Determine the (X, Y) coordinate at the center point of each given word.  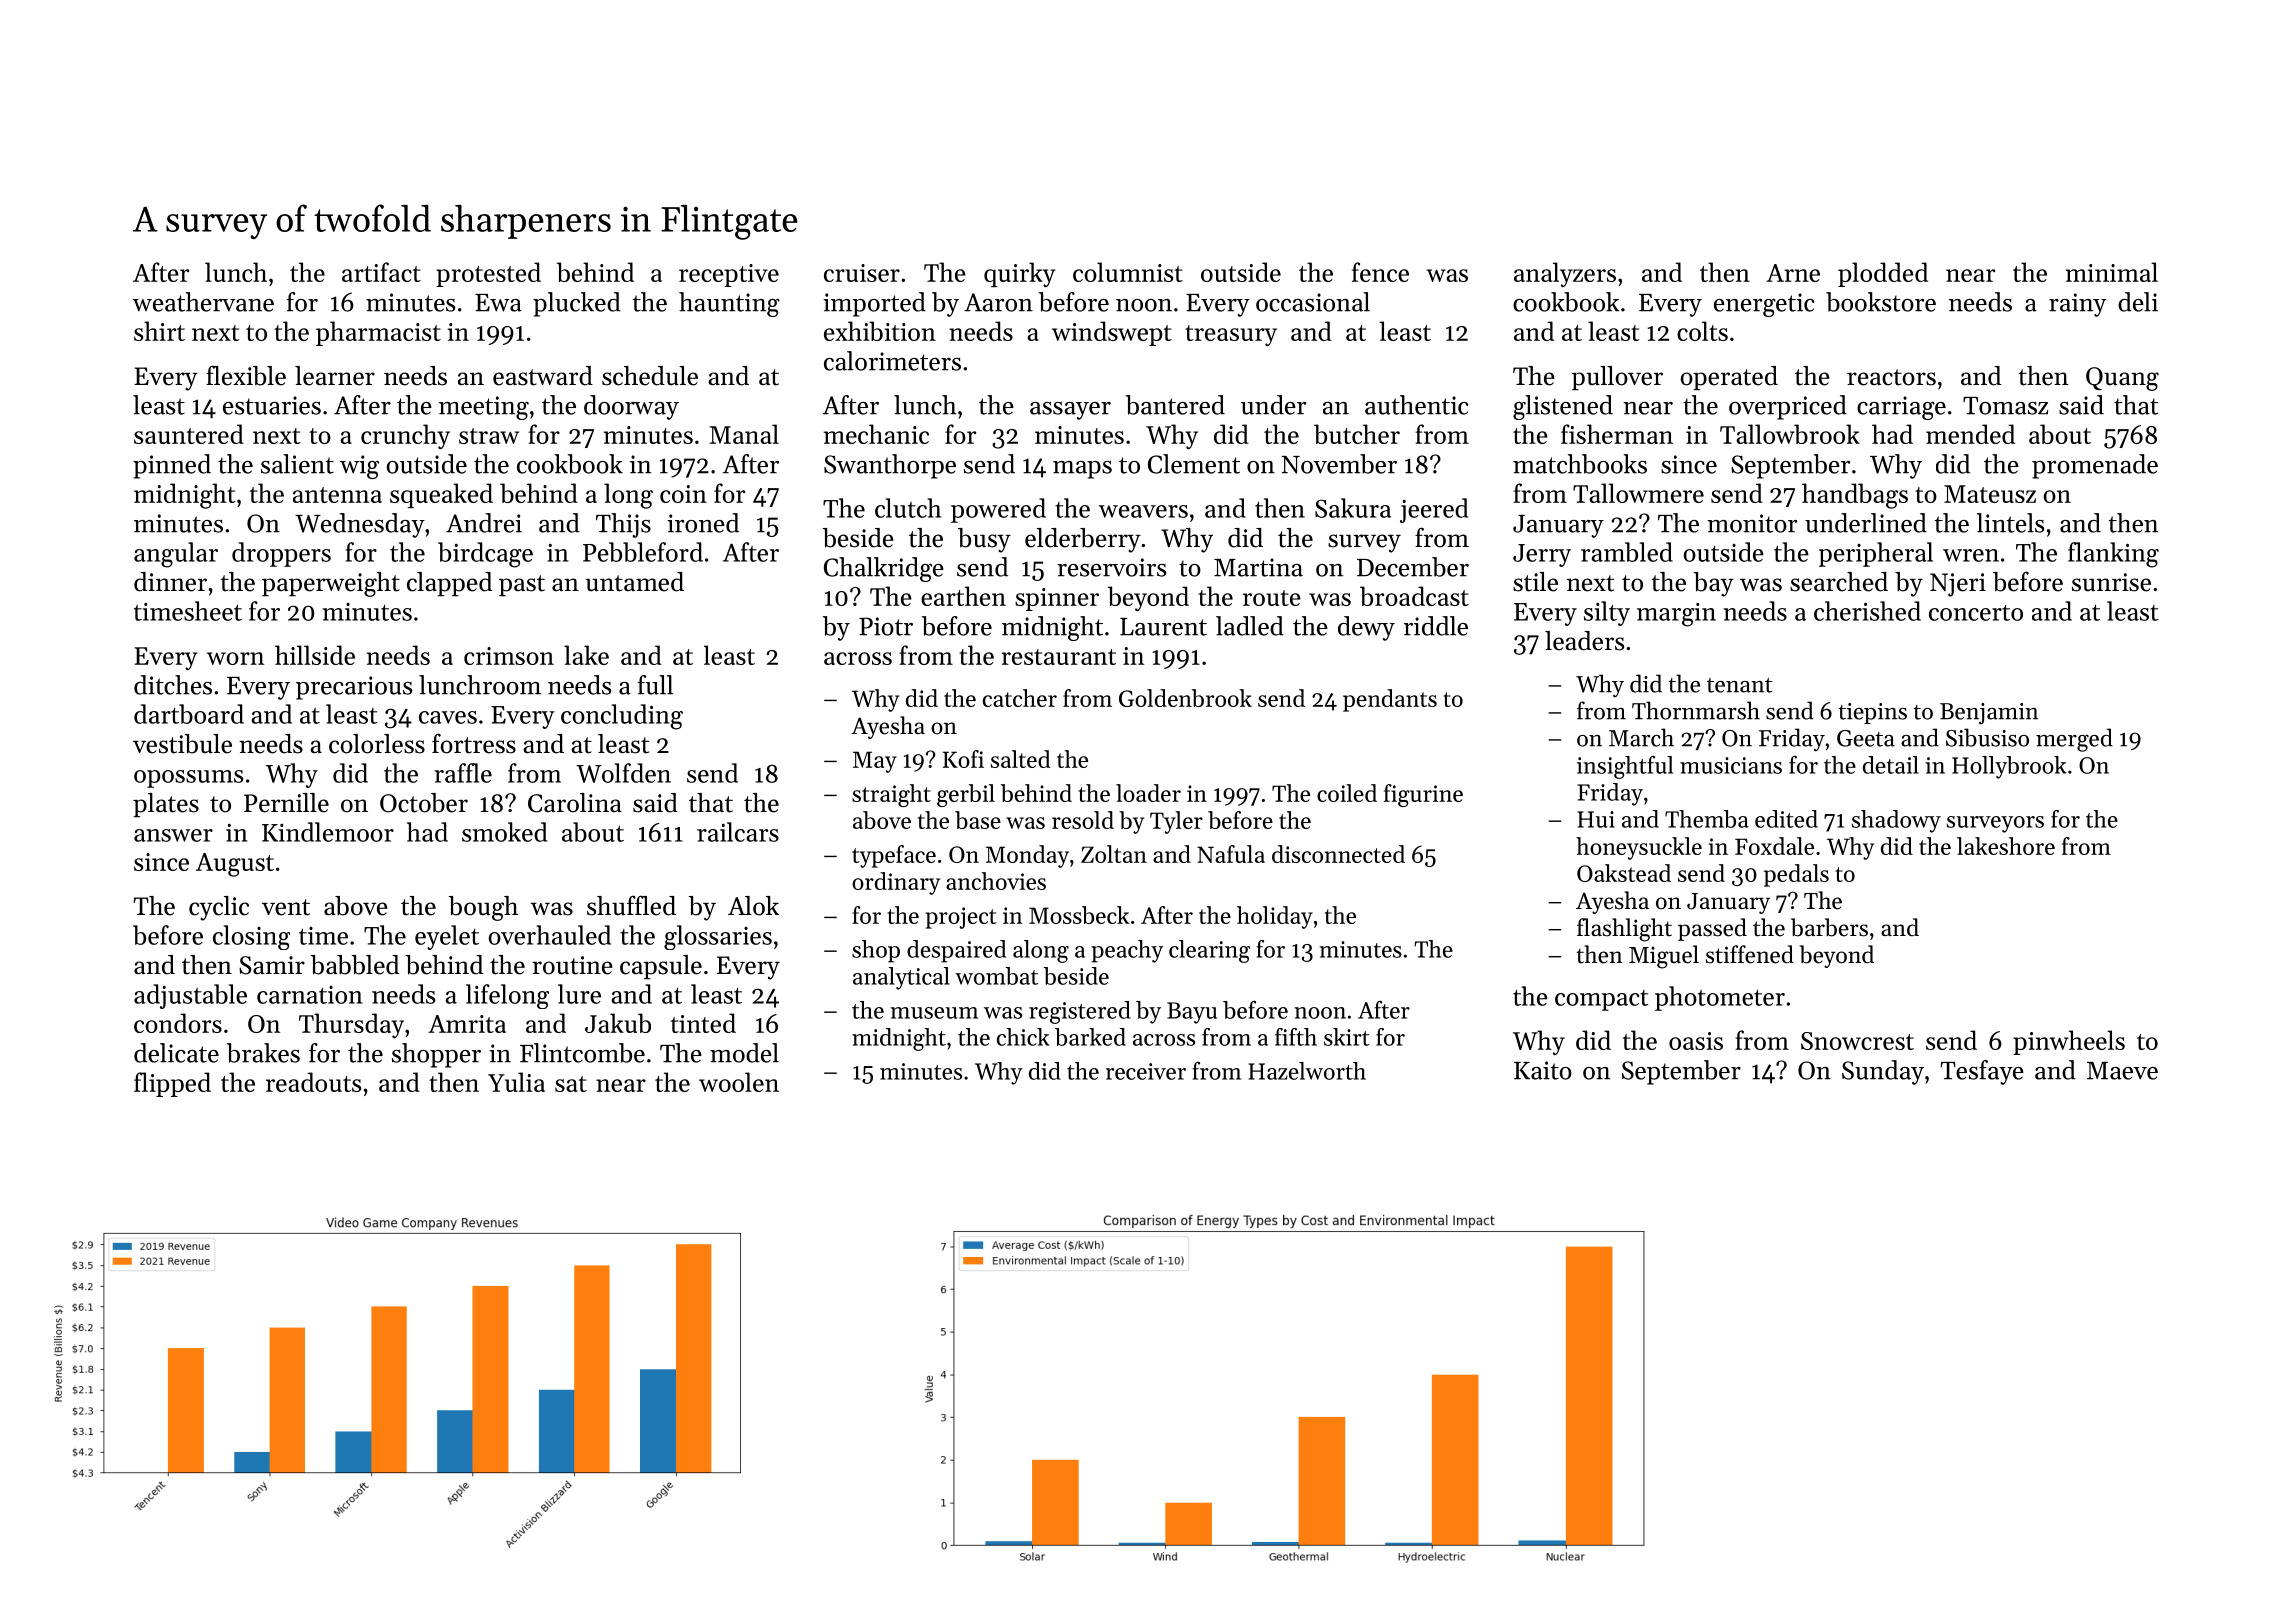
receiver (1146, 1071)
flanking (2113, 555)
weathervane (203, 302)
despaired (956, 951)
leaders (1584, 641)
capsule (661, 967)
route (1272, 598)
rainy (2077, 305)
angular (176, 555)
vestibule (182, 744)
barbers (1829, 927)
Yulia (516, 1082)
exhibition (880, 331)
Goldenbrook (1185, 698)
